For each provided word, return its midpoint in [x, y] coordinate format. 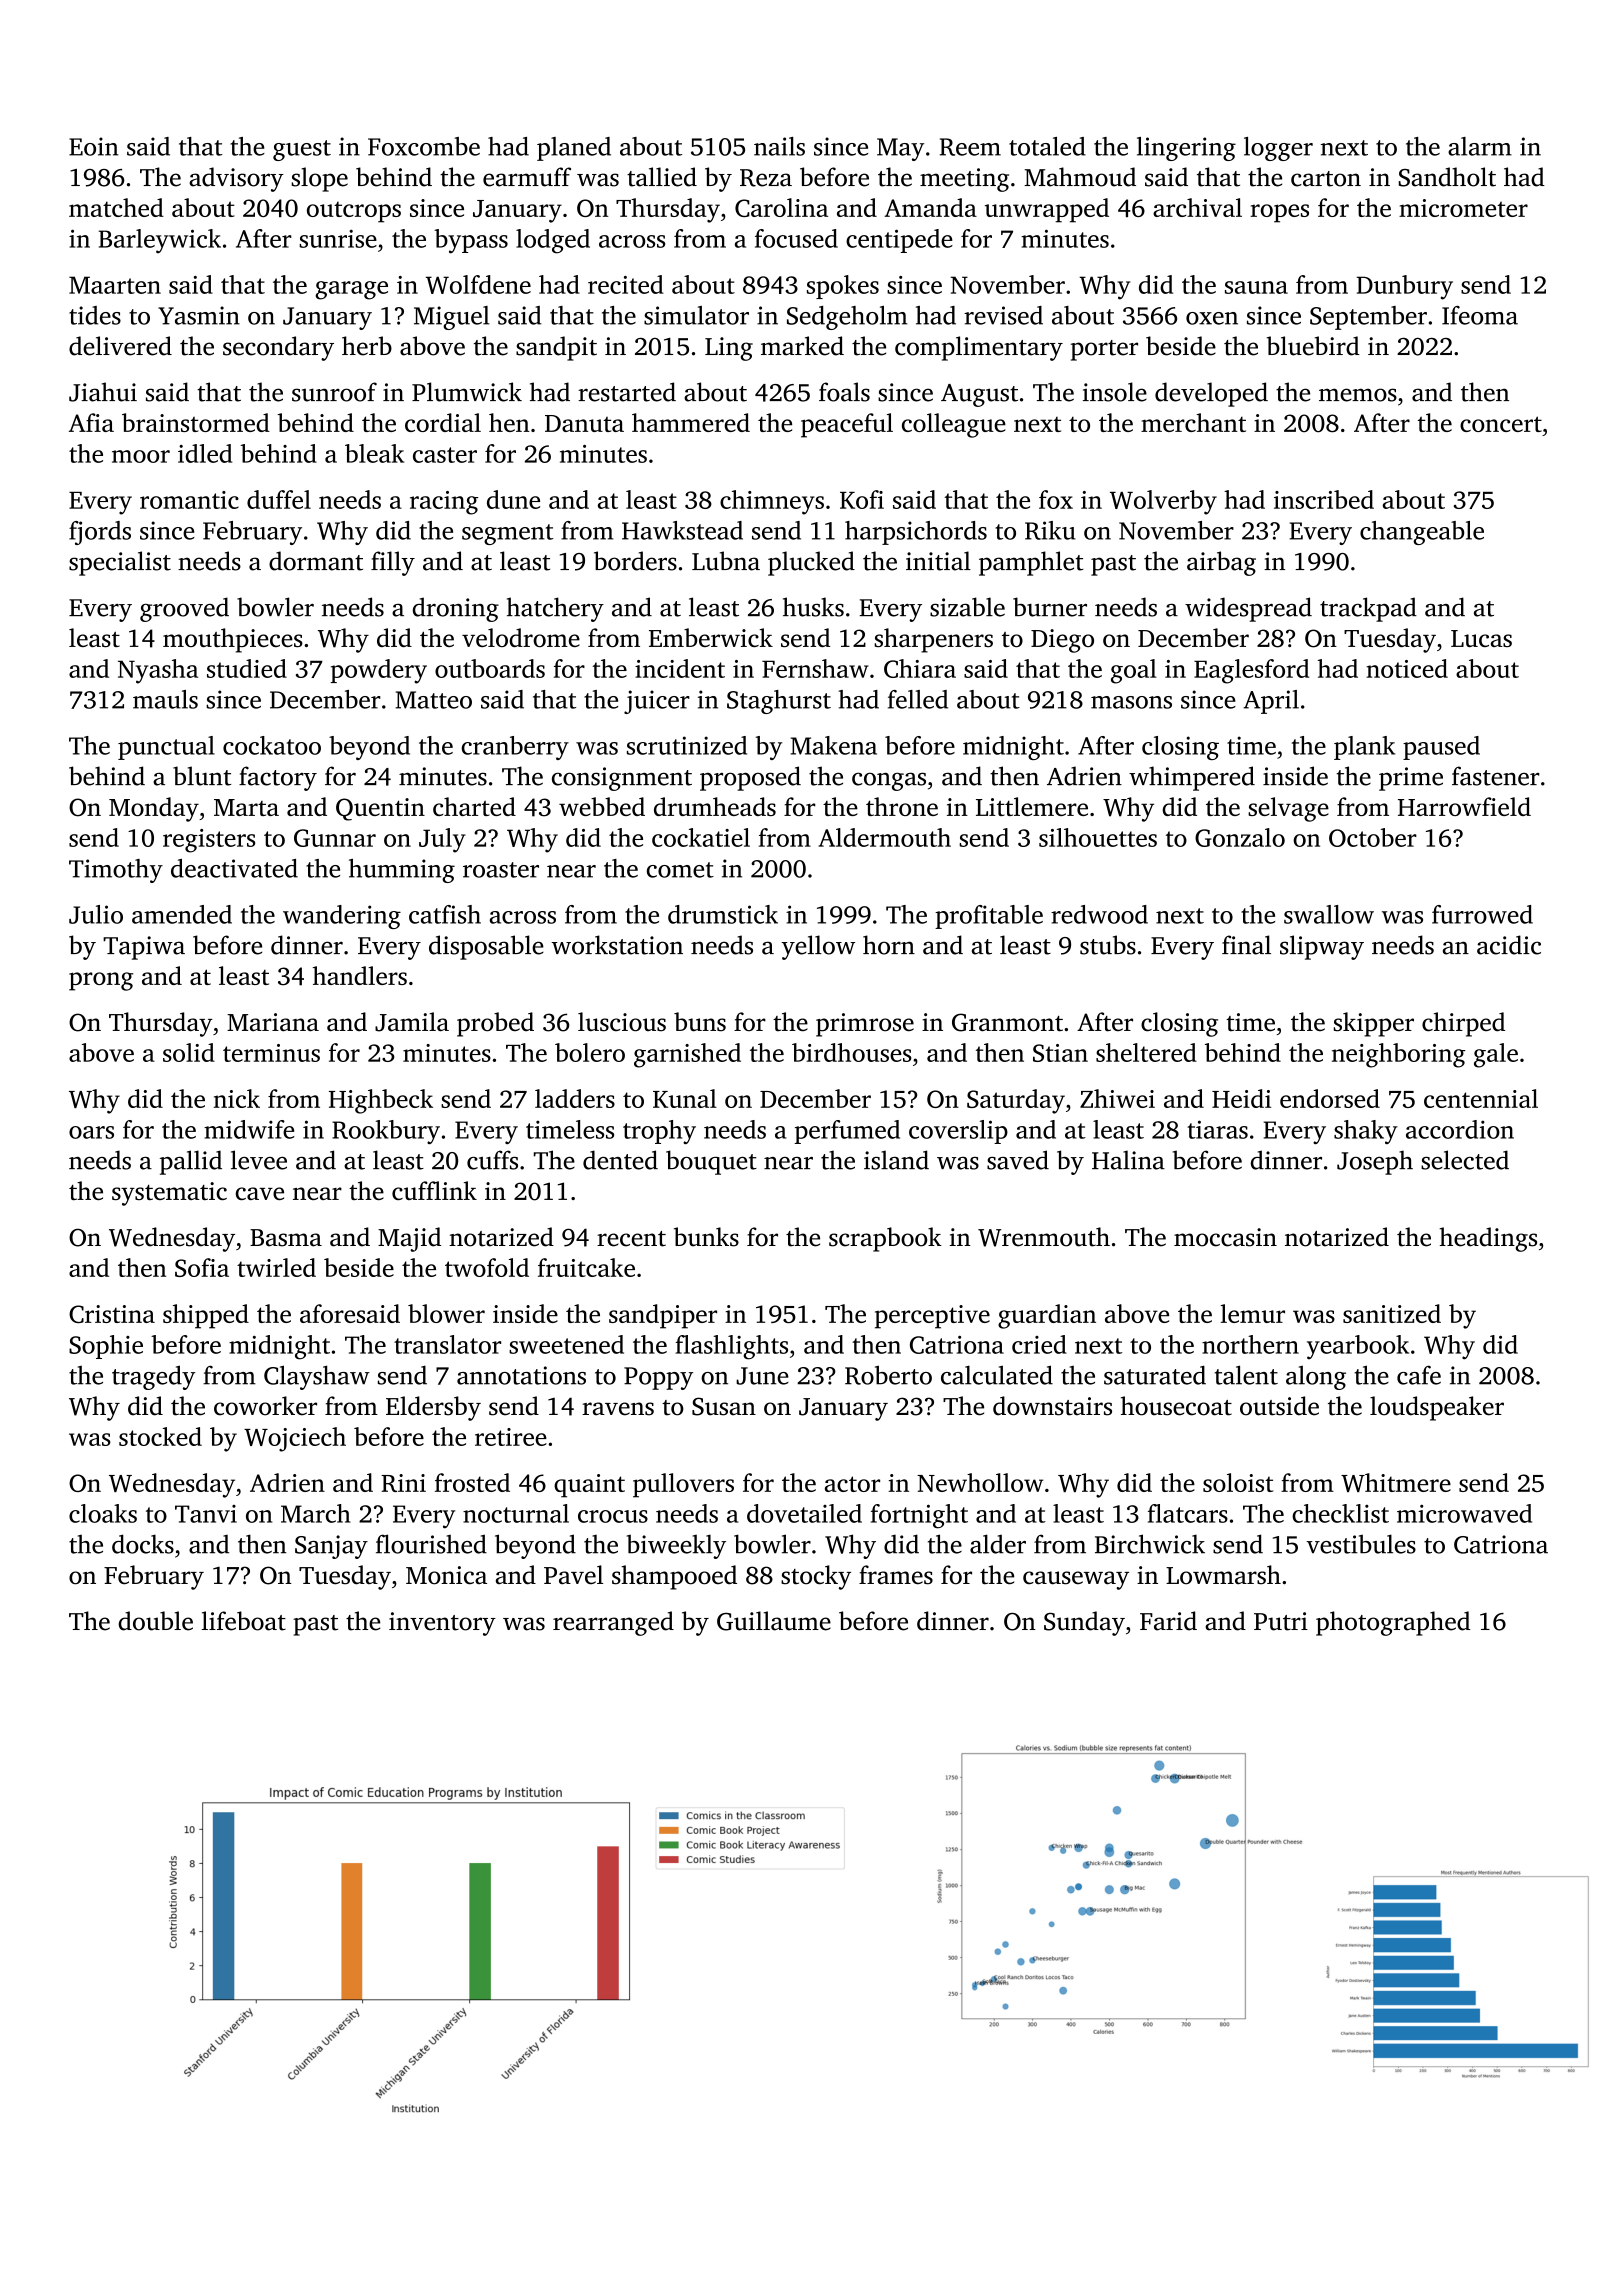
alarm [1480, 146]
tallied [662, 177]
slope [319, 179]
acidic [1509, 945]
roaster [501, 870]
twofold [487, 1267]
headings [1488, 1239]
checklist [1340, 1513]
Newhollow [980, 1482]
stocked [160, 1436]
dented [620, 1160]
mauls [165, 699]
